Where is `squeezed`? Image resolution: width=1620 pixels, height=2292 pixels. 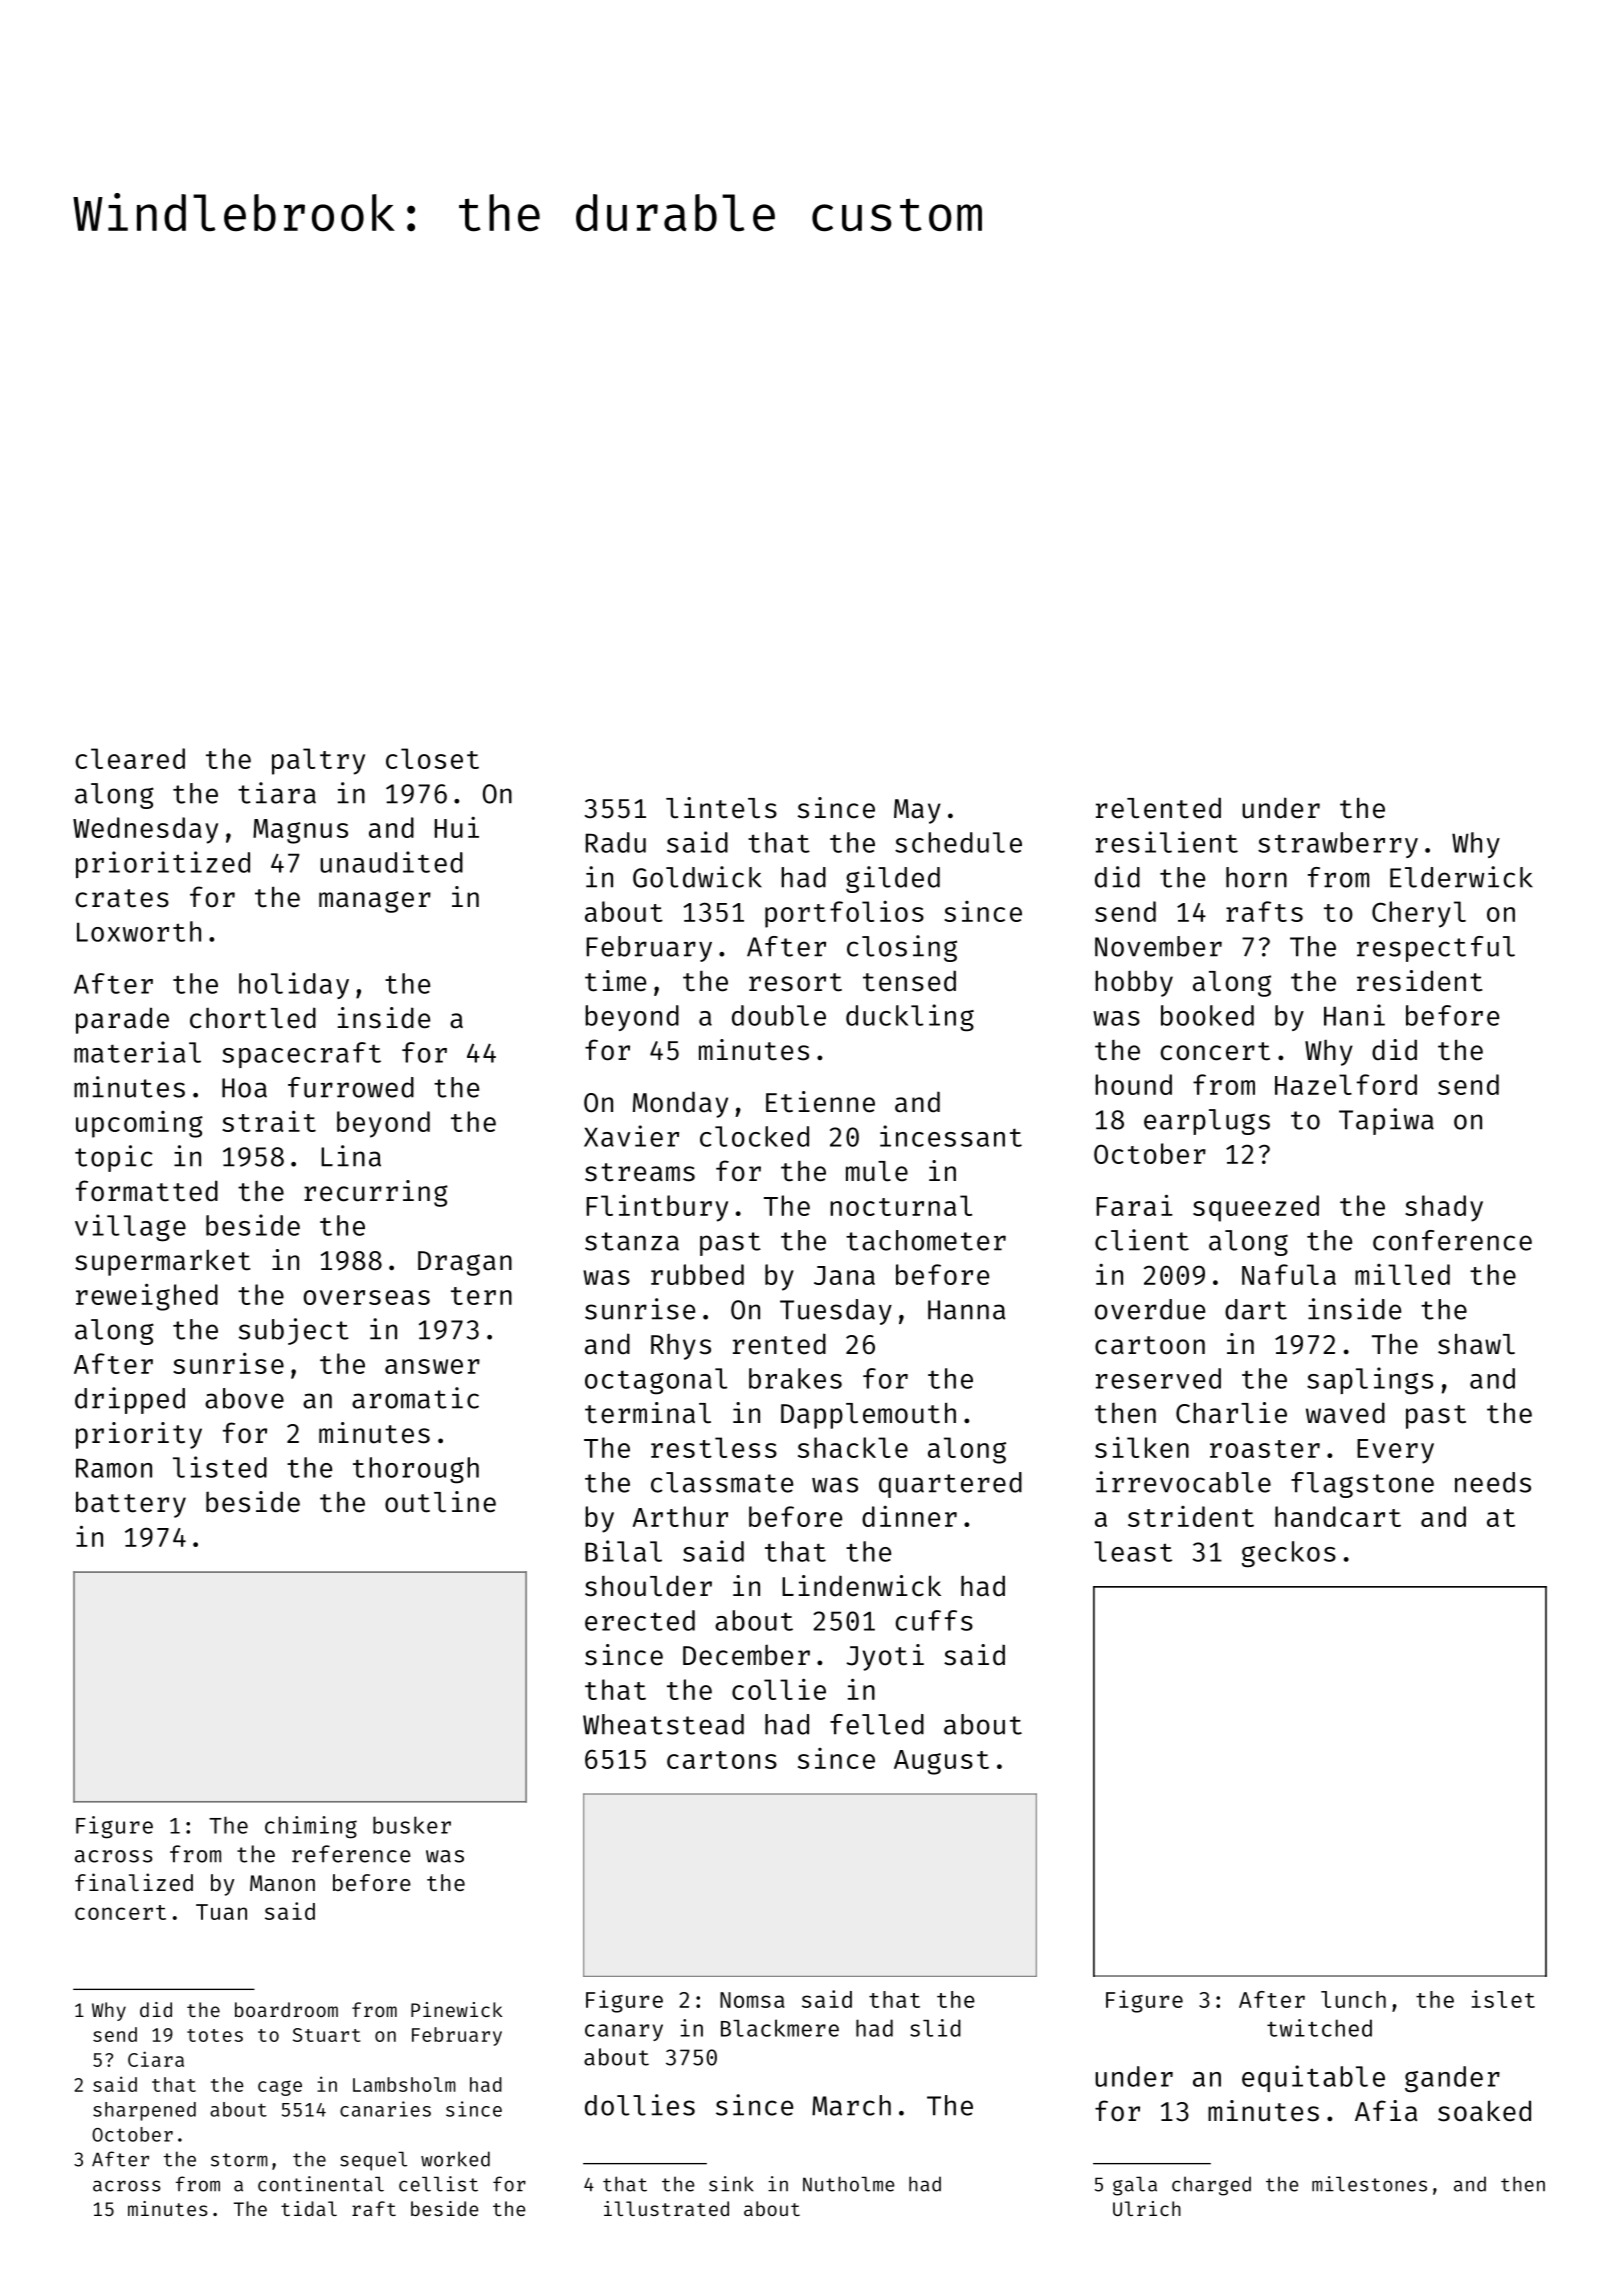 squeezed is located at coordinates (1256, 1208).
